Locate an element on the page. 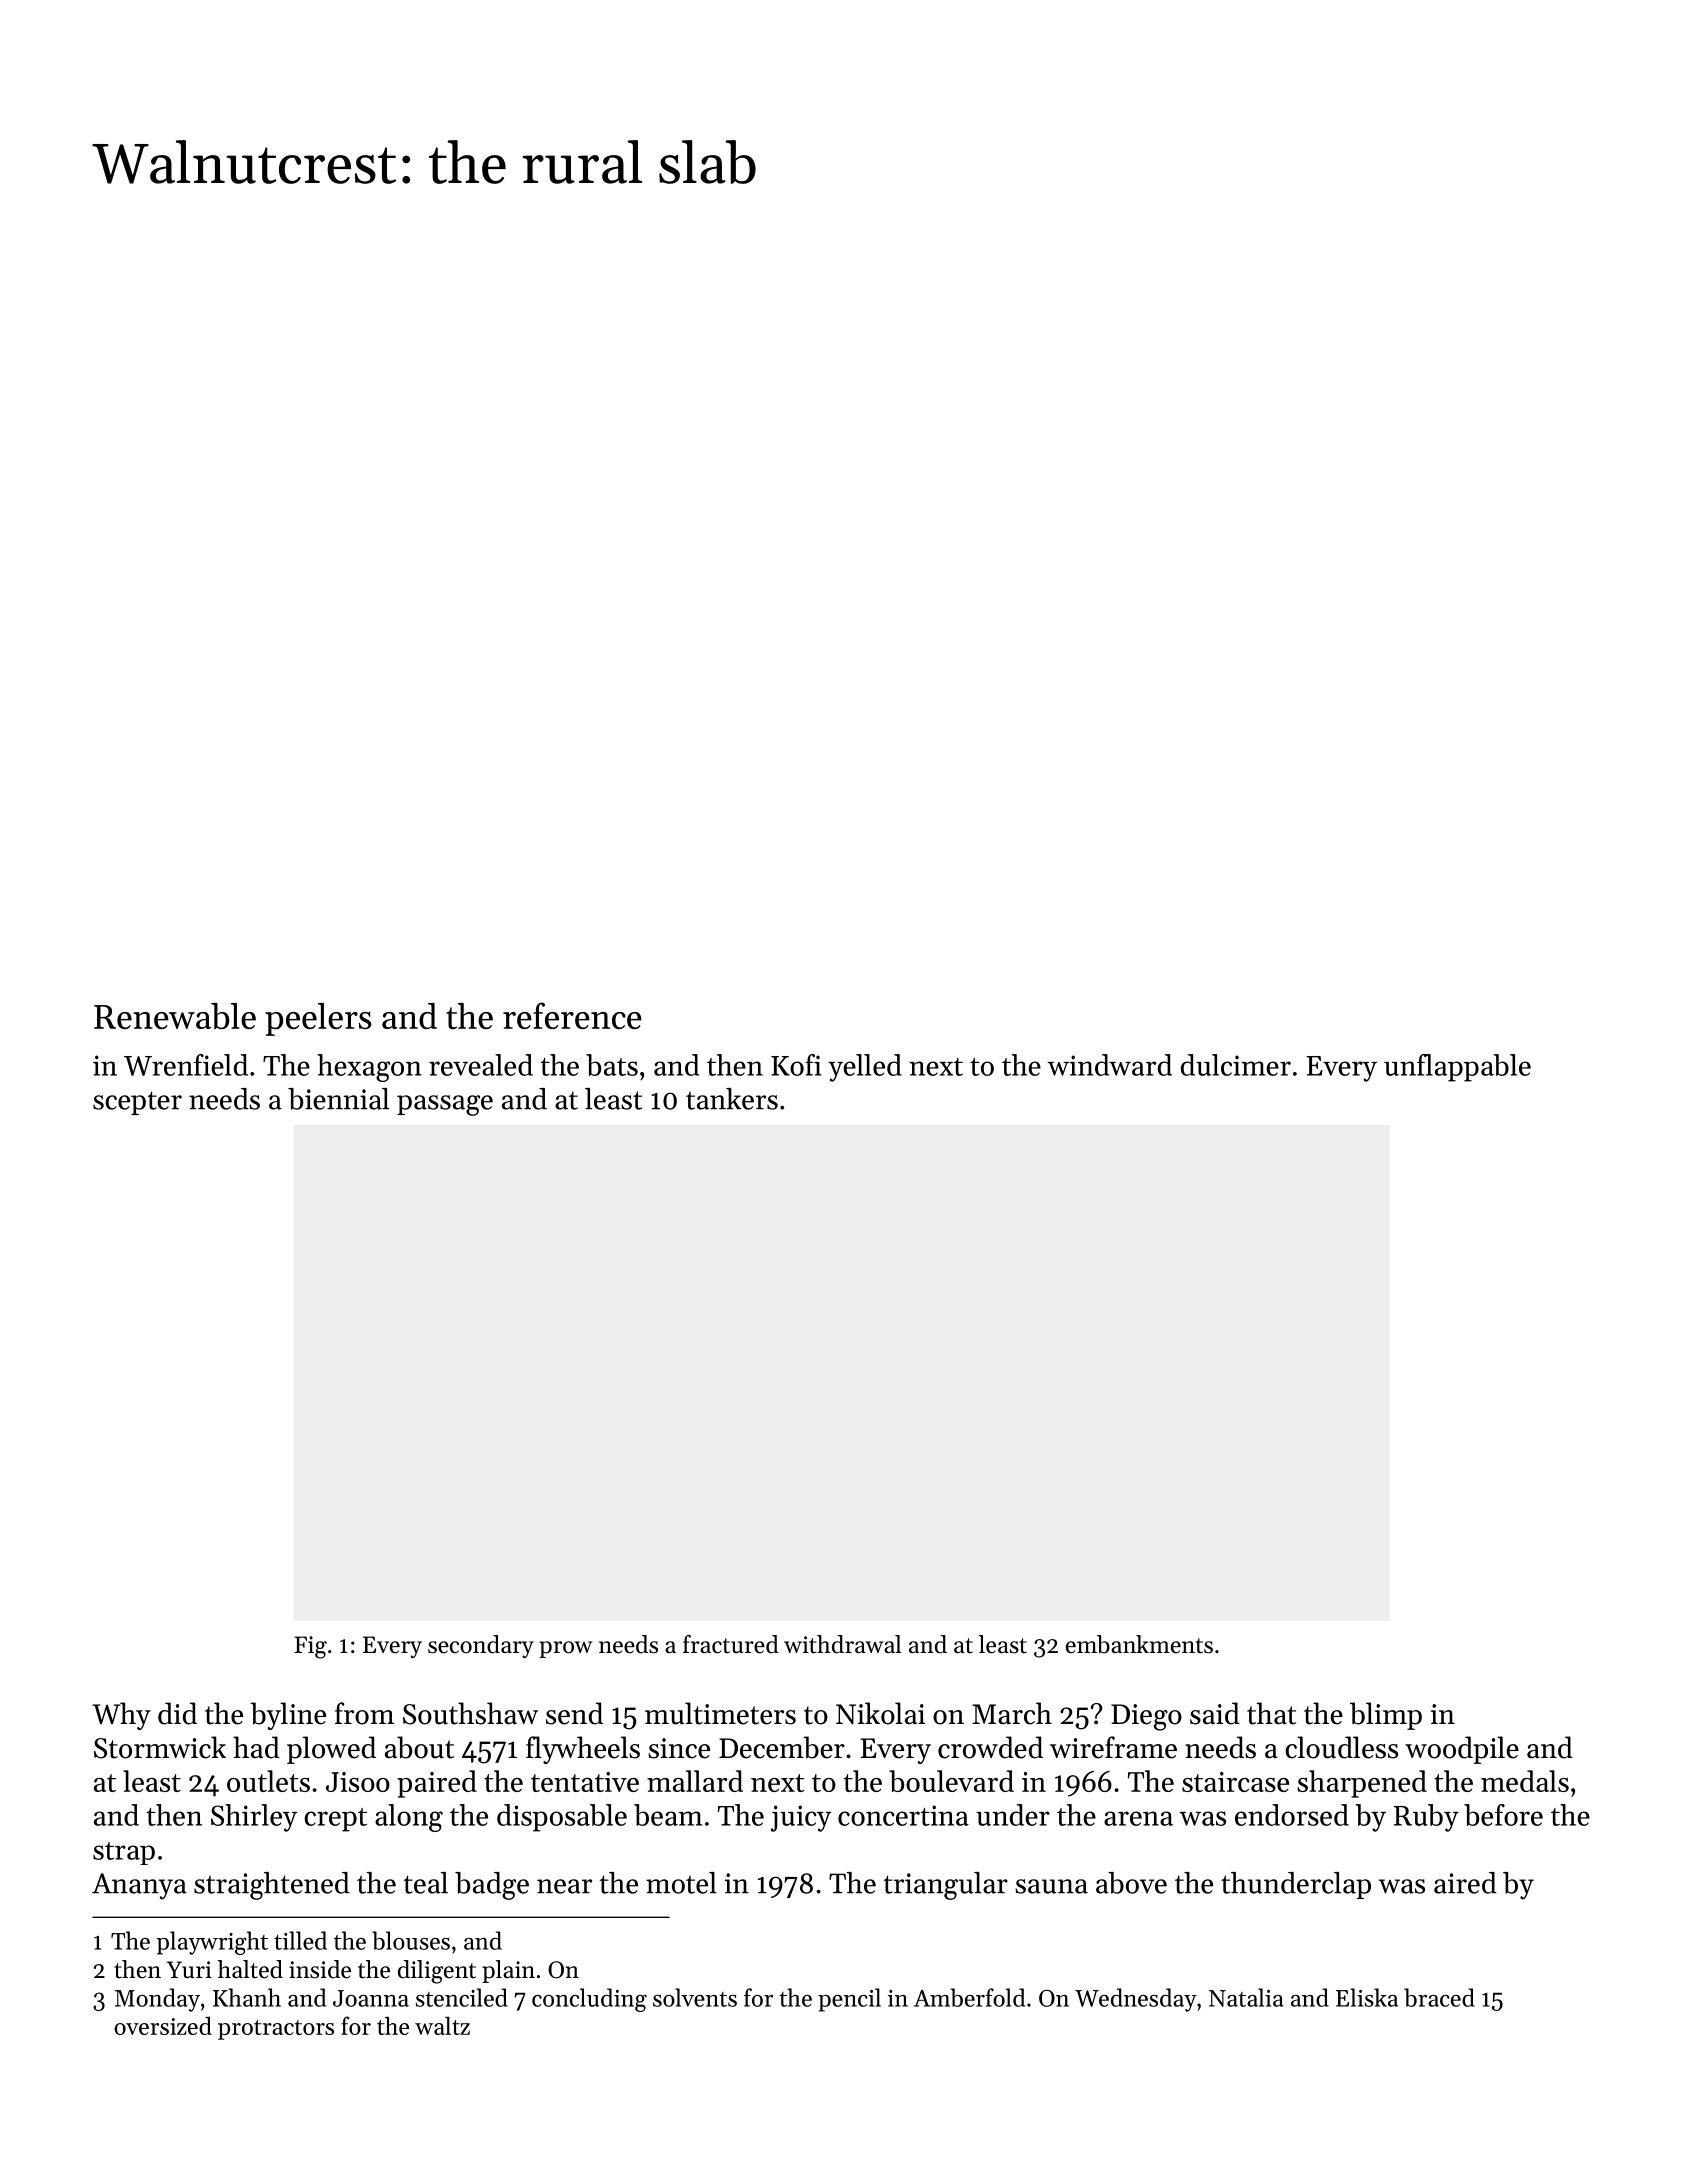  Stormwick is located at coordinates (160, 1747).
